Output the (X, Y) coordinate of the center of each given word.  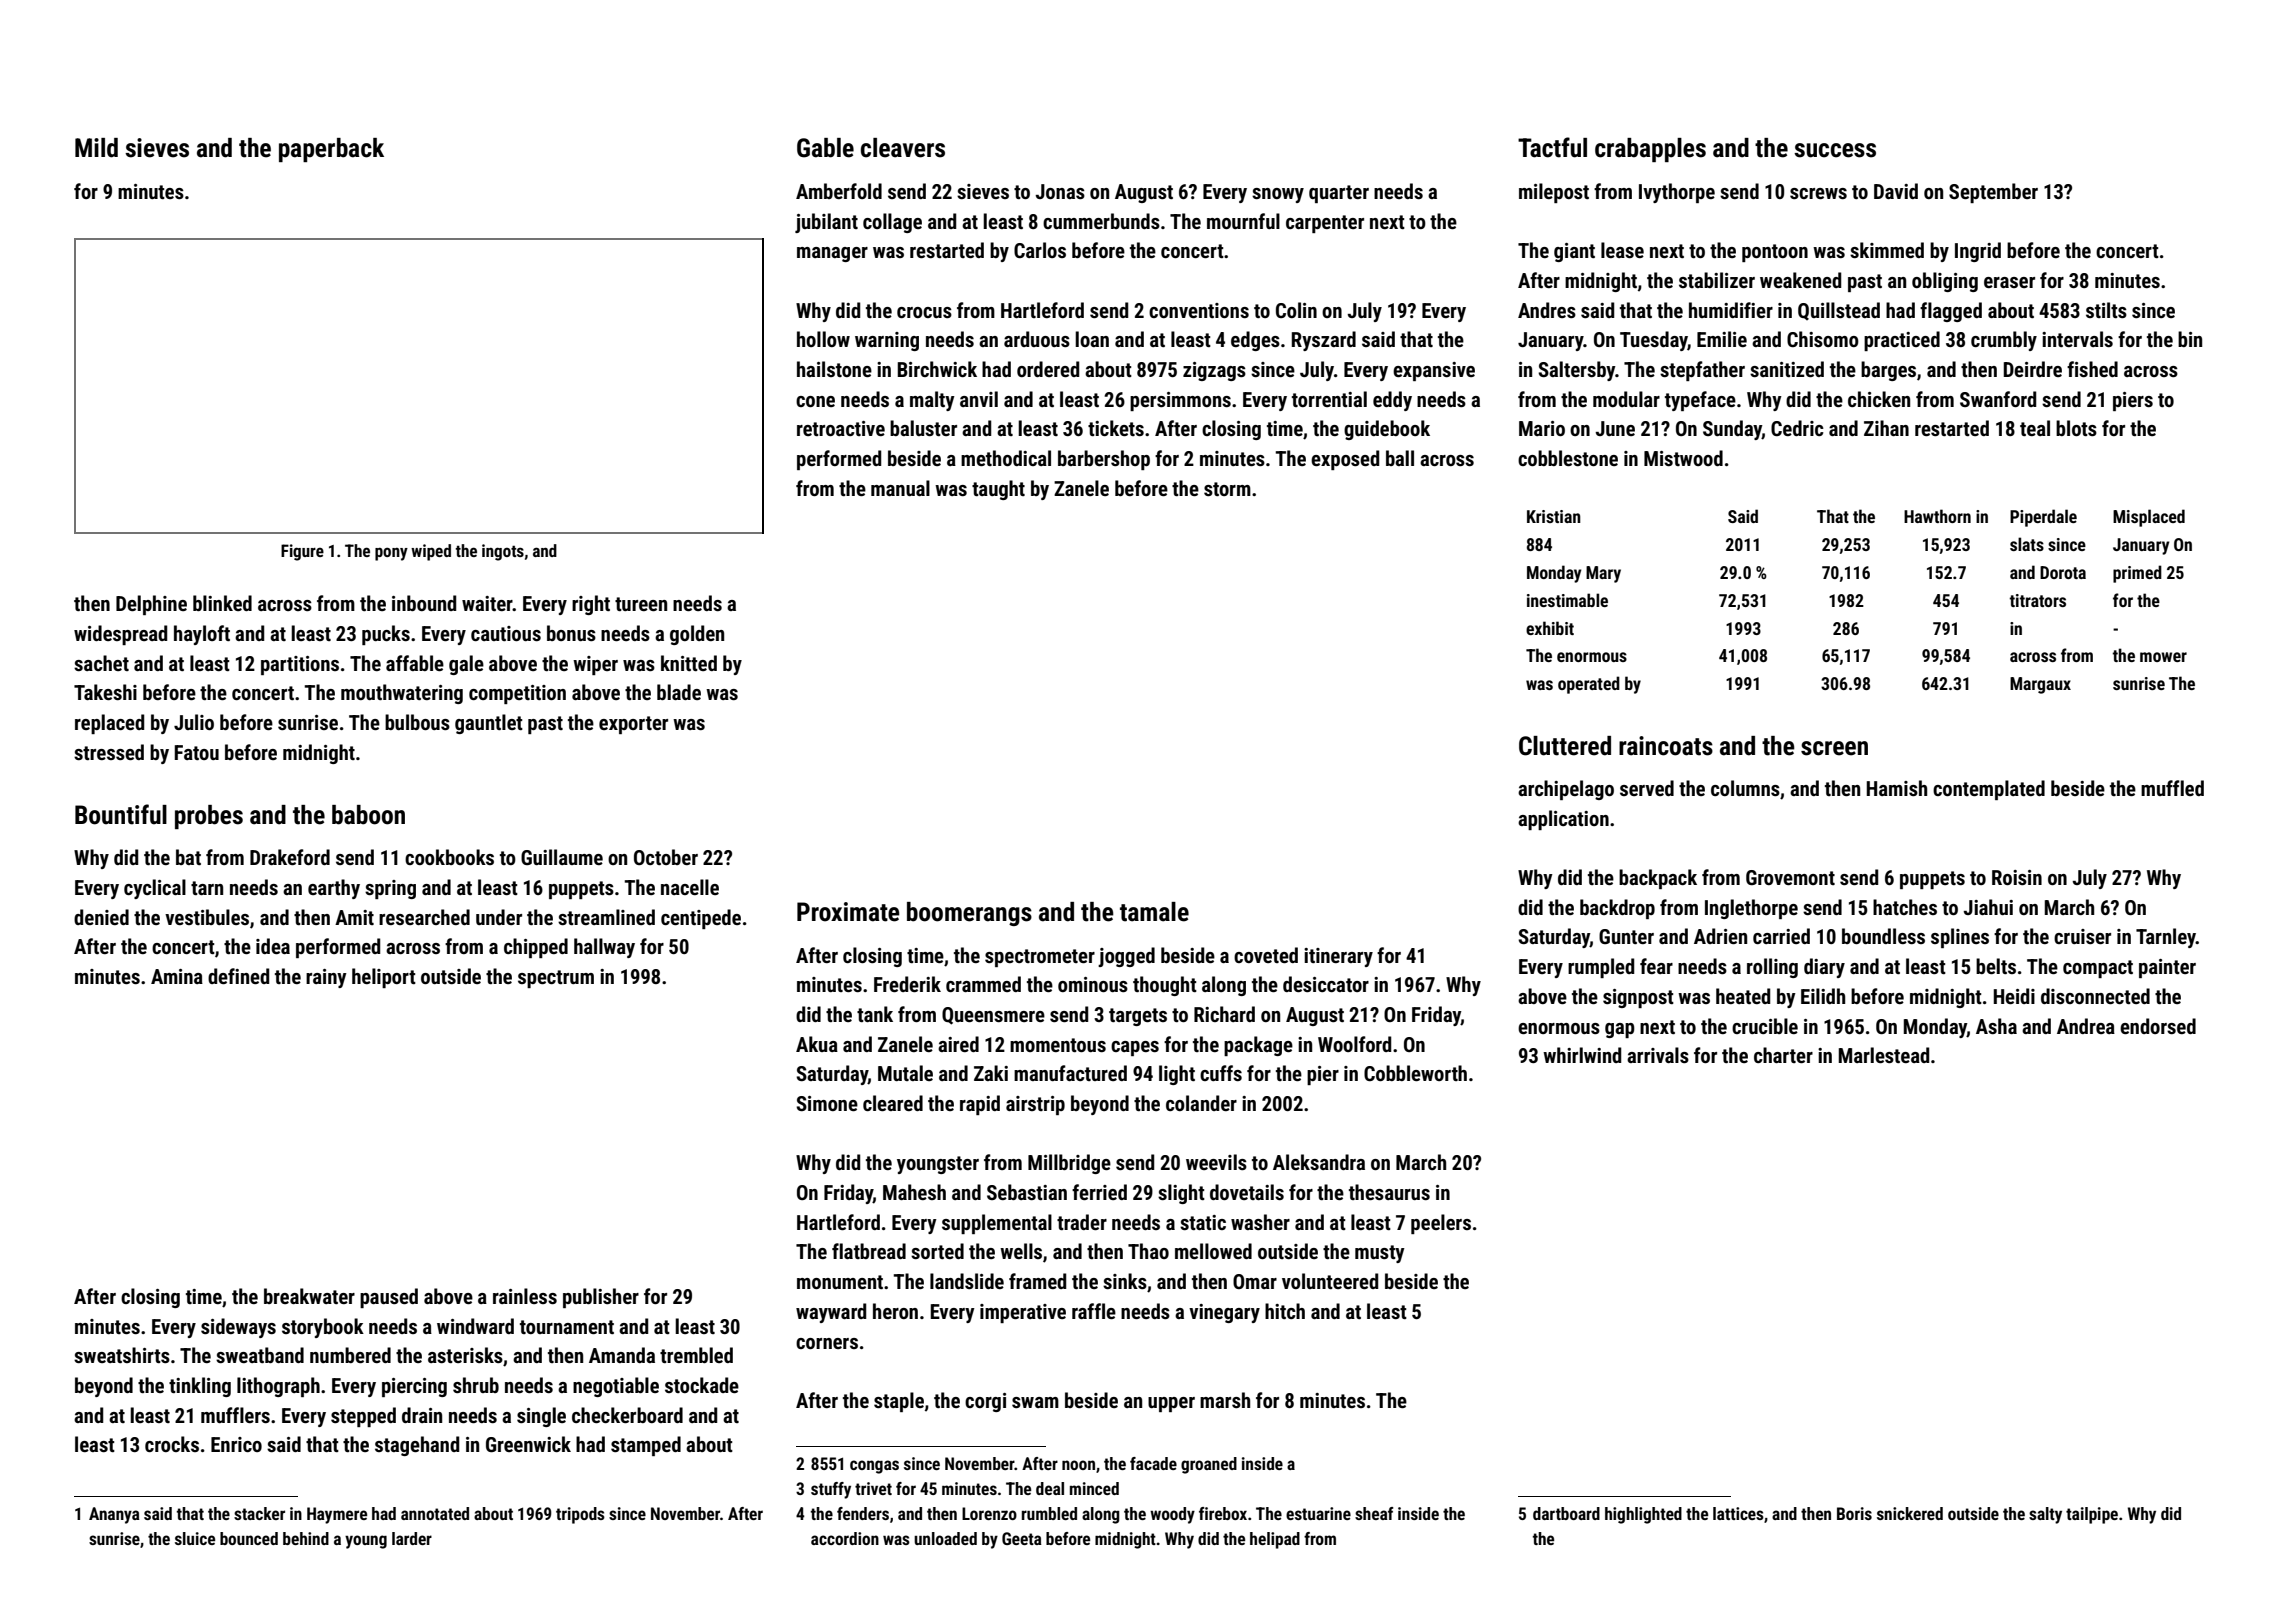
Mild (96, 148)
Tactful (1552, 147)
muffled (2172, 788)
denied (101, 917)
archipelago (1566, 790)
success (1835, 150)
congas (874, 1467)
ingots (503, 552)
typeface (1700, 401)
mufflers (235, 1415)
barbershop (1104, 460)
